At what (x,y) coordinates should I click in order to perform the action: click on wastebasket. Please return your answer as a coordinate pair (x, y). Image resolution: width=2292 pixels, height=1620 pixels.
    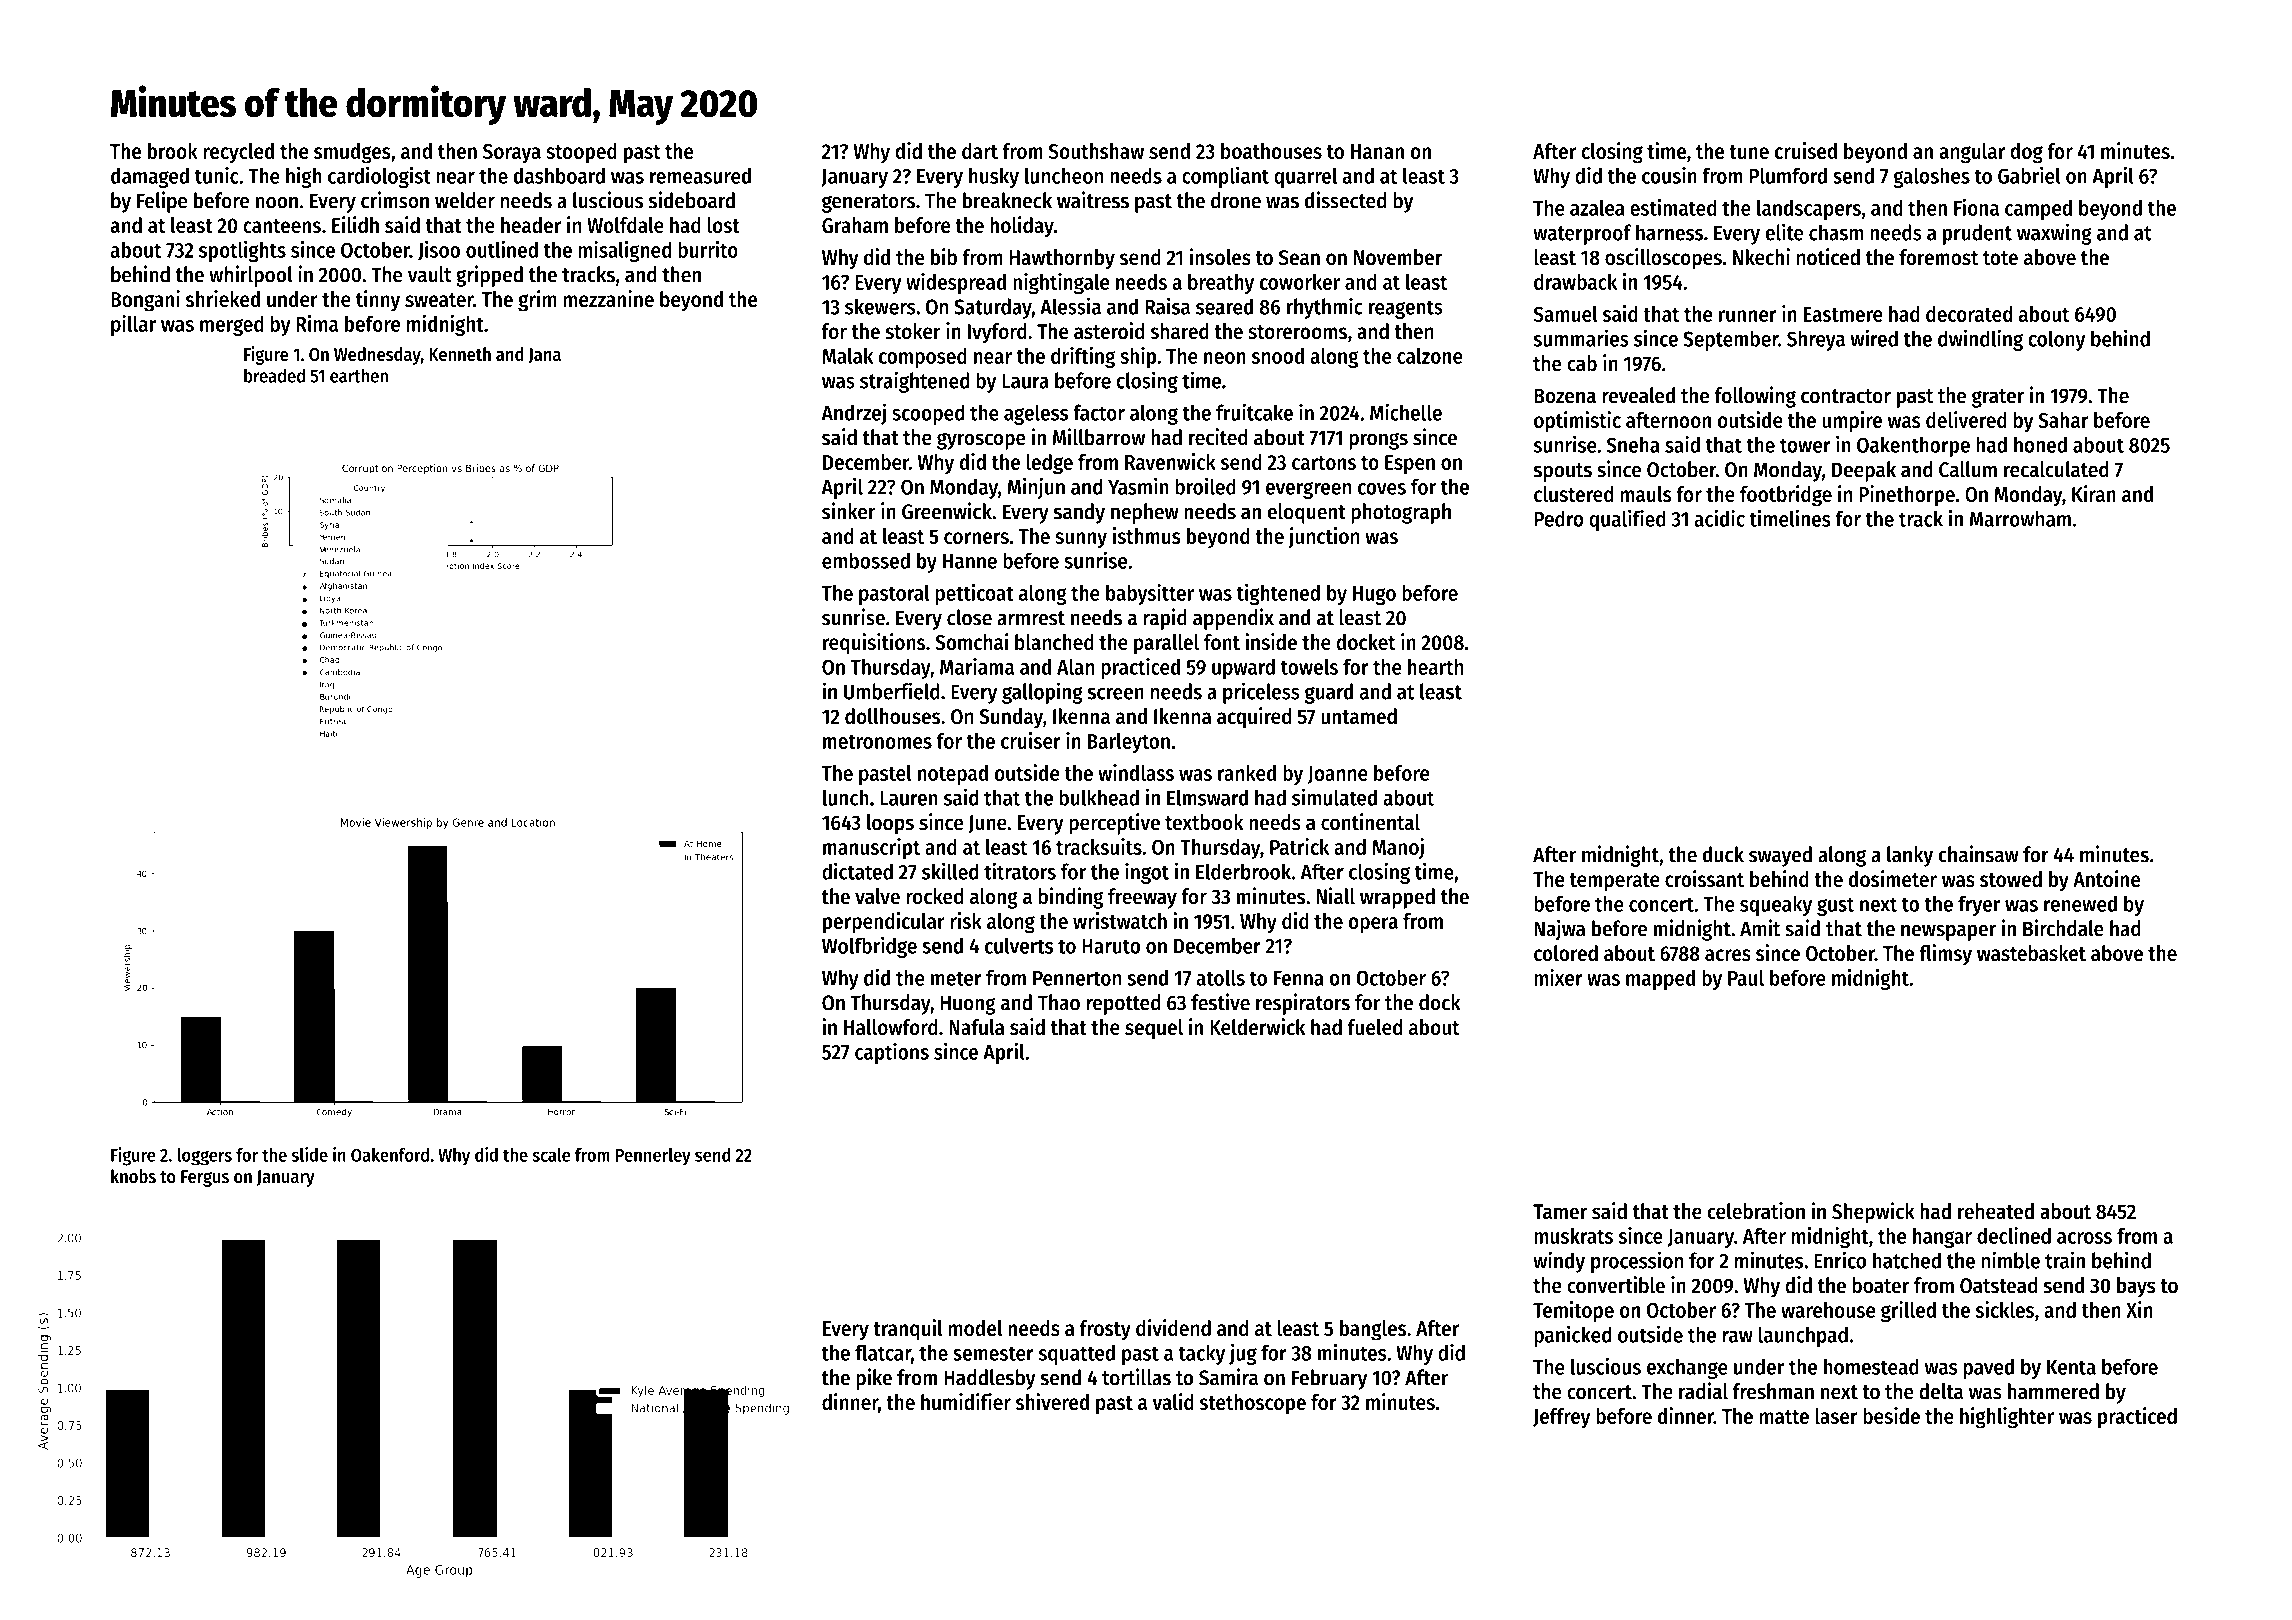
    Looking at the image, I should click on (2031, 953).
